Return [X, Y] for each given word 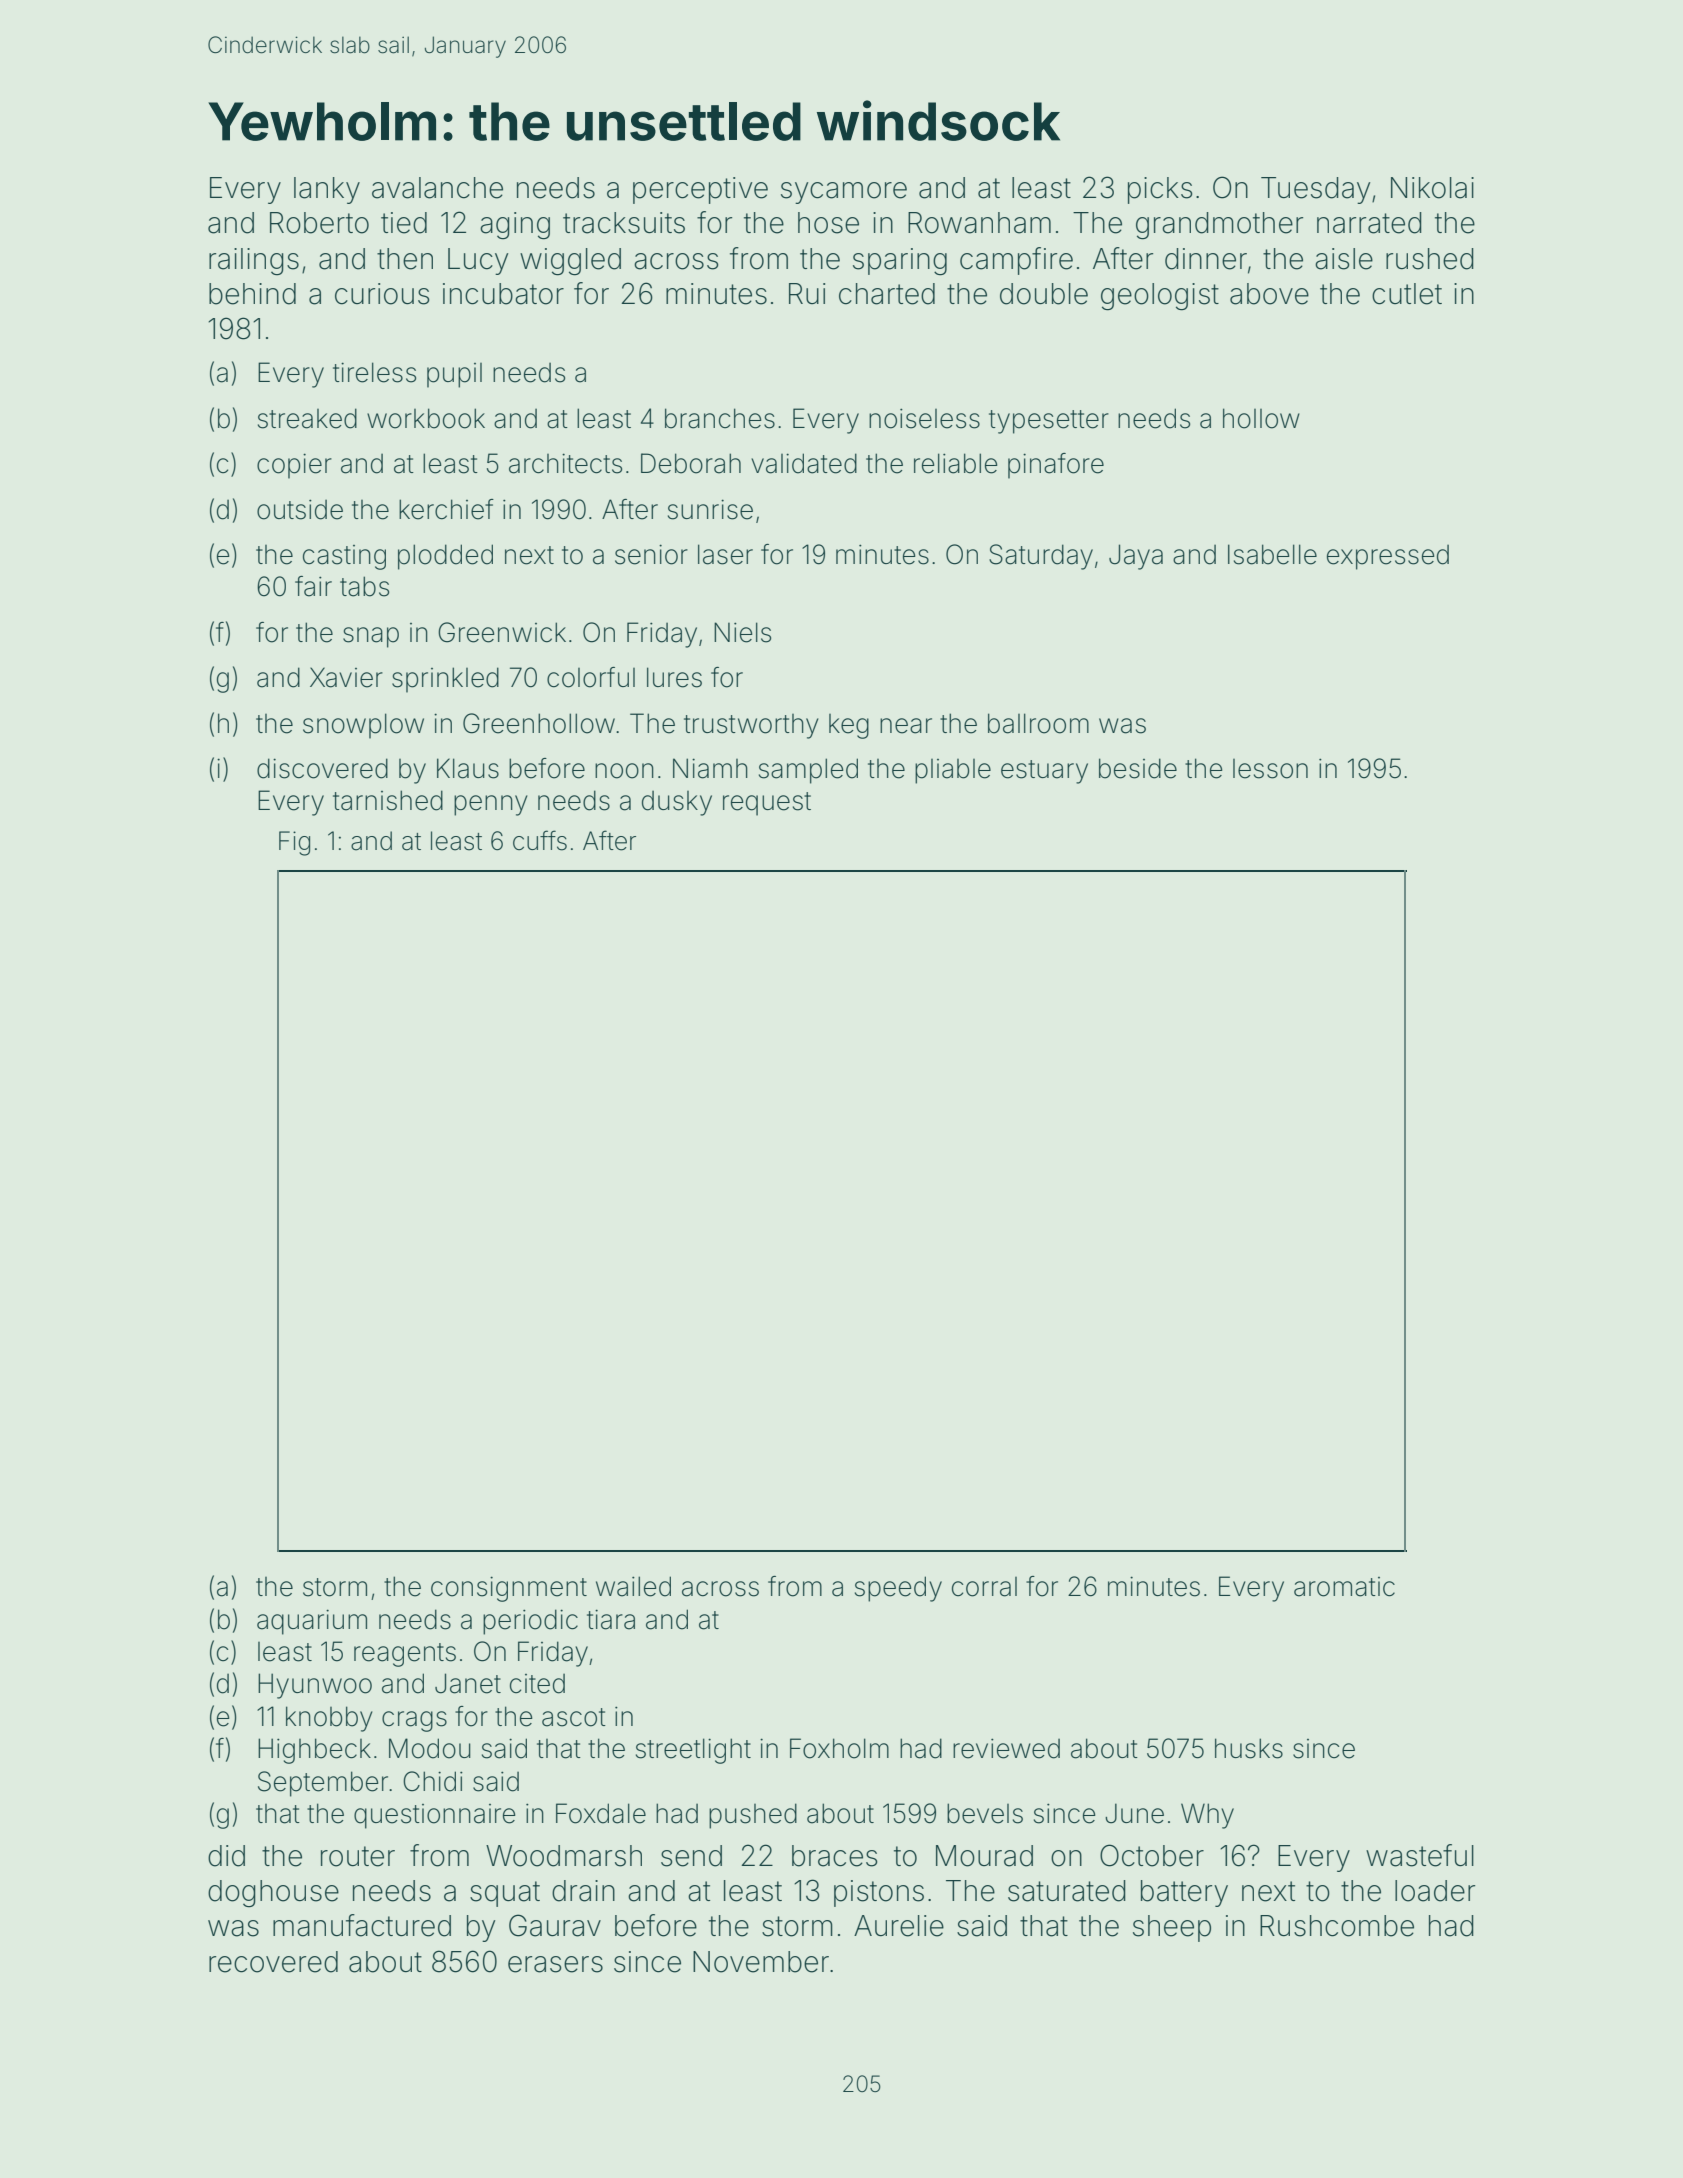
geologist [1160, 296]
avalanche [437, 188]
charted [887, 294]
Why [1207, 1816]
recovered [273, 1962]
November [761, 1962]
